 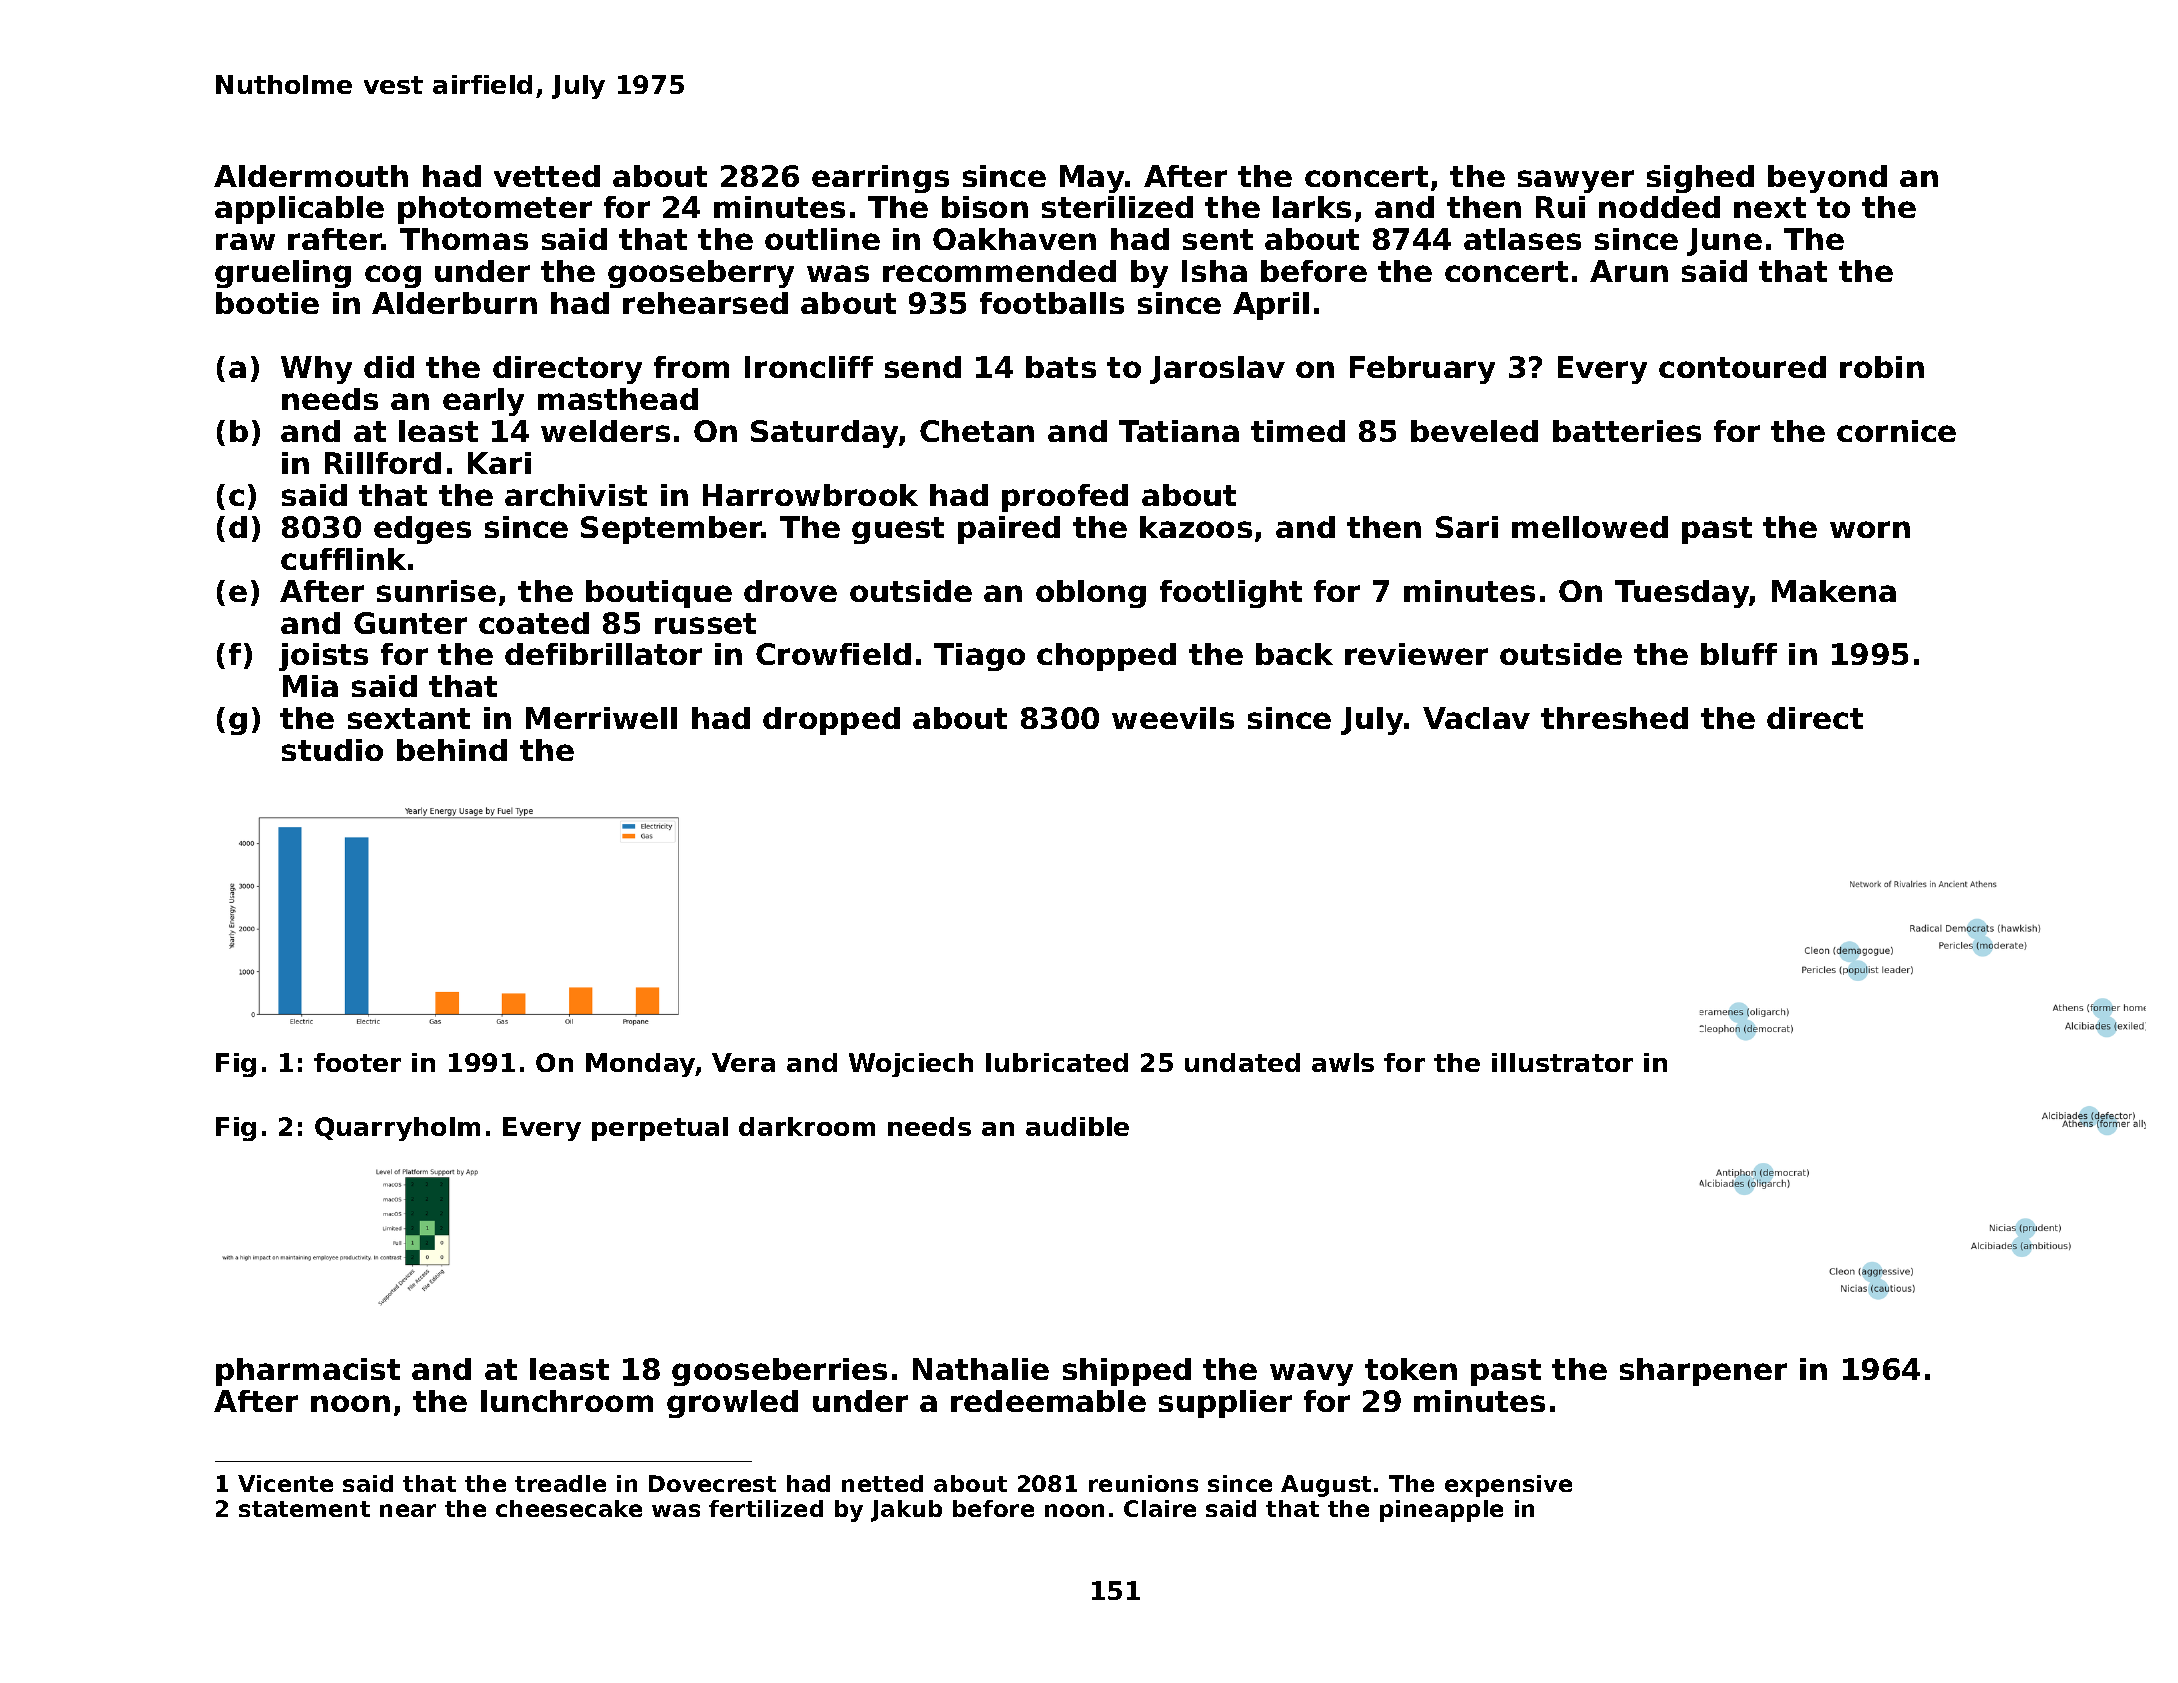 What do you see at coordinates (452, 750) in the screenshot?
I see `behind` at bounding box center [452, 750].
